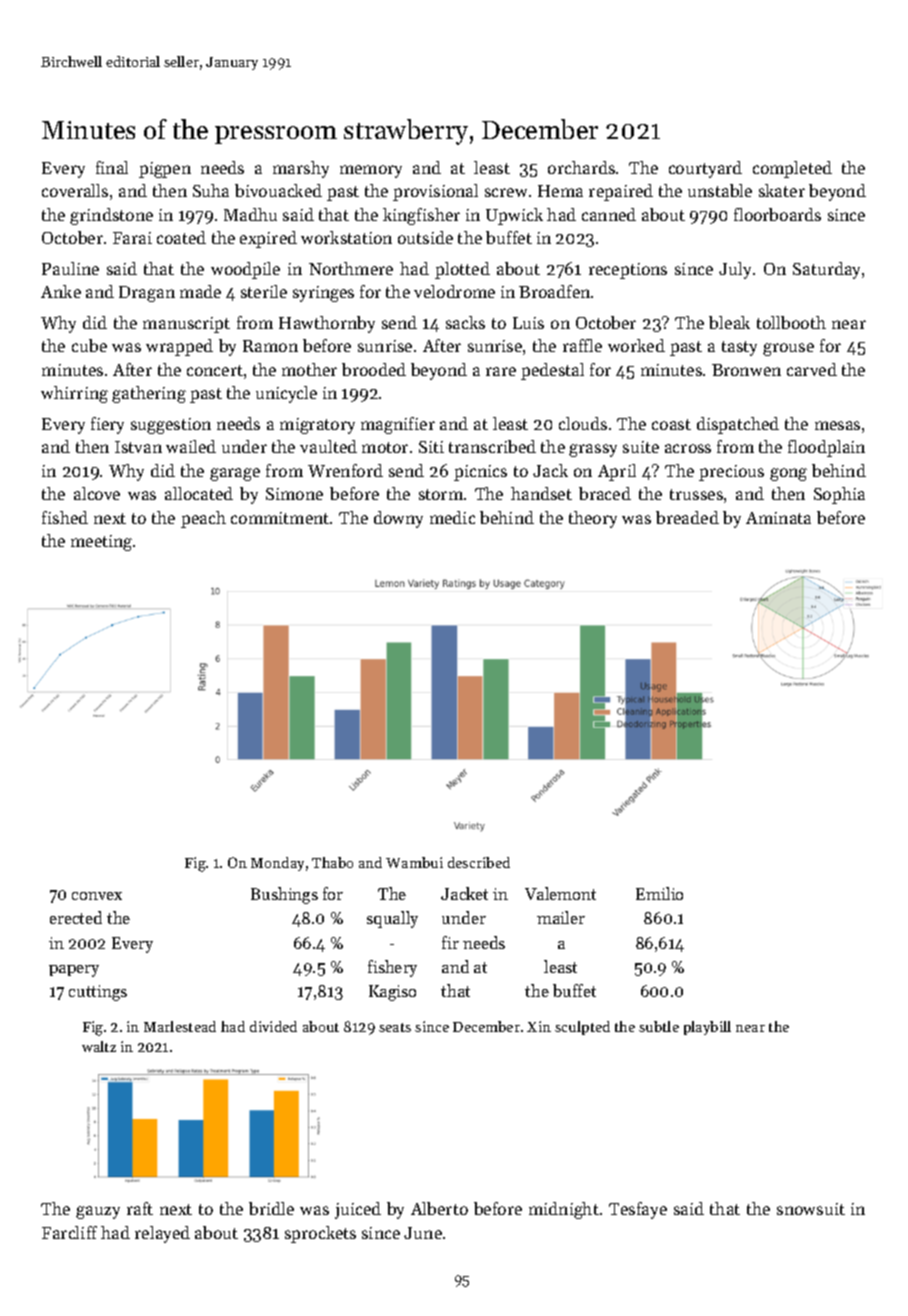 The image size is (908, 1316). What do you see at coordinates (371, 171) in the page?
I see `memory` at bounding box center [371, 171].
